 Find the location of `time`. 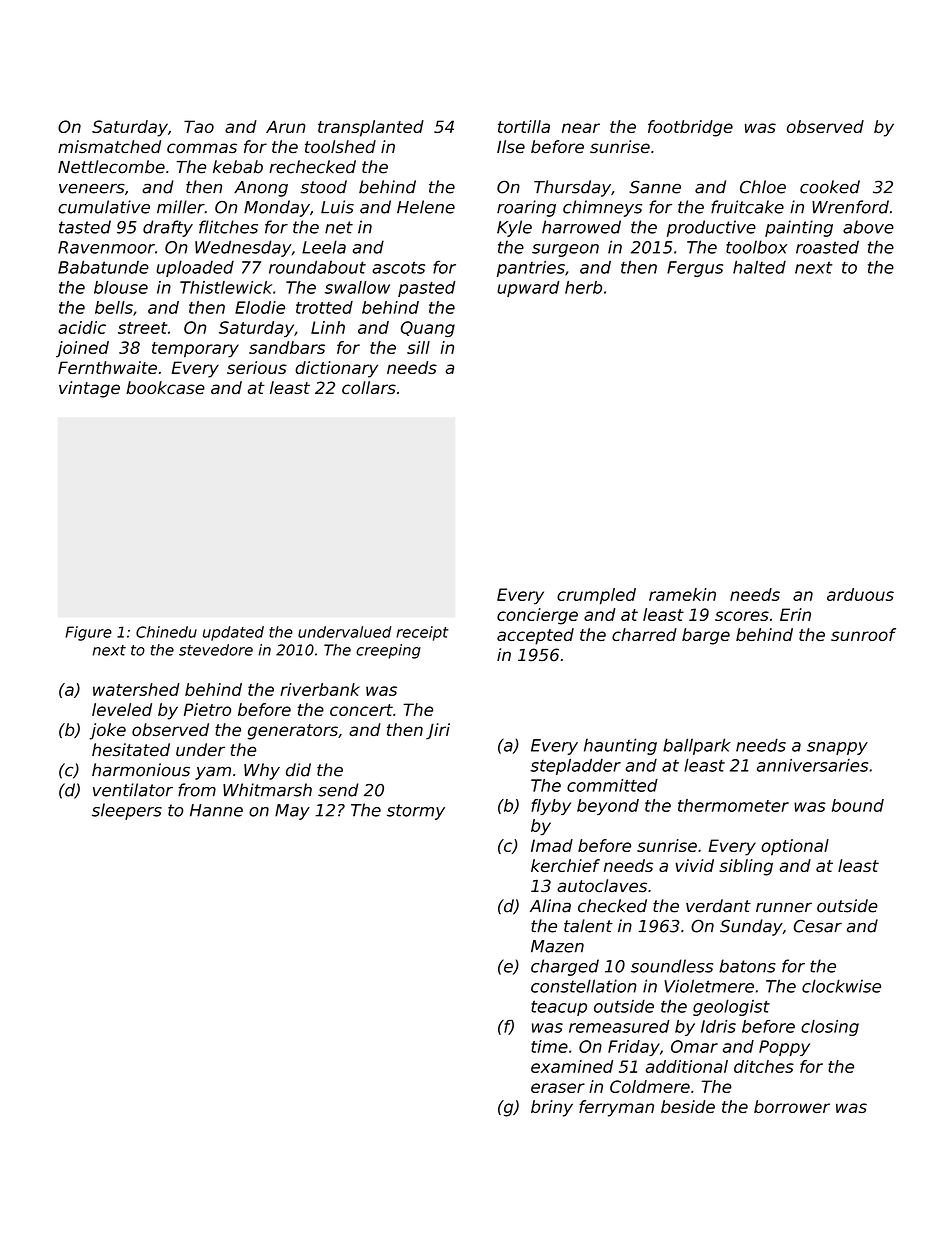

time is located at coordinates (549, 1046).
